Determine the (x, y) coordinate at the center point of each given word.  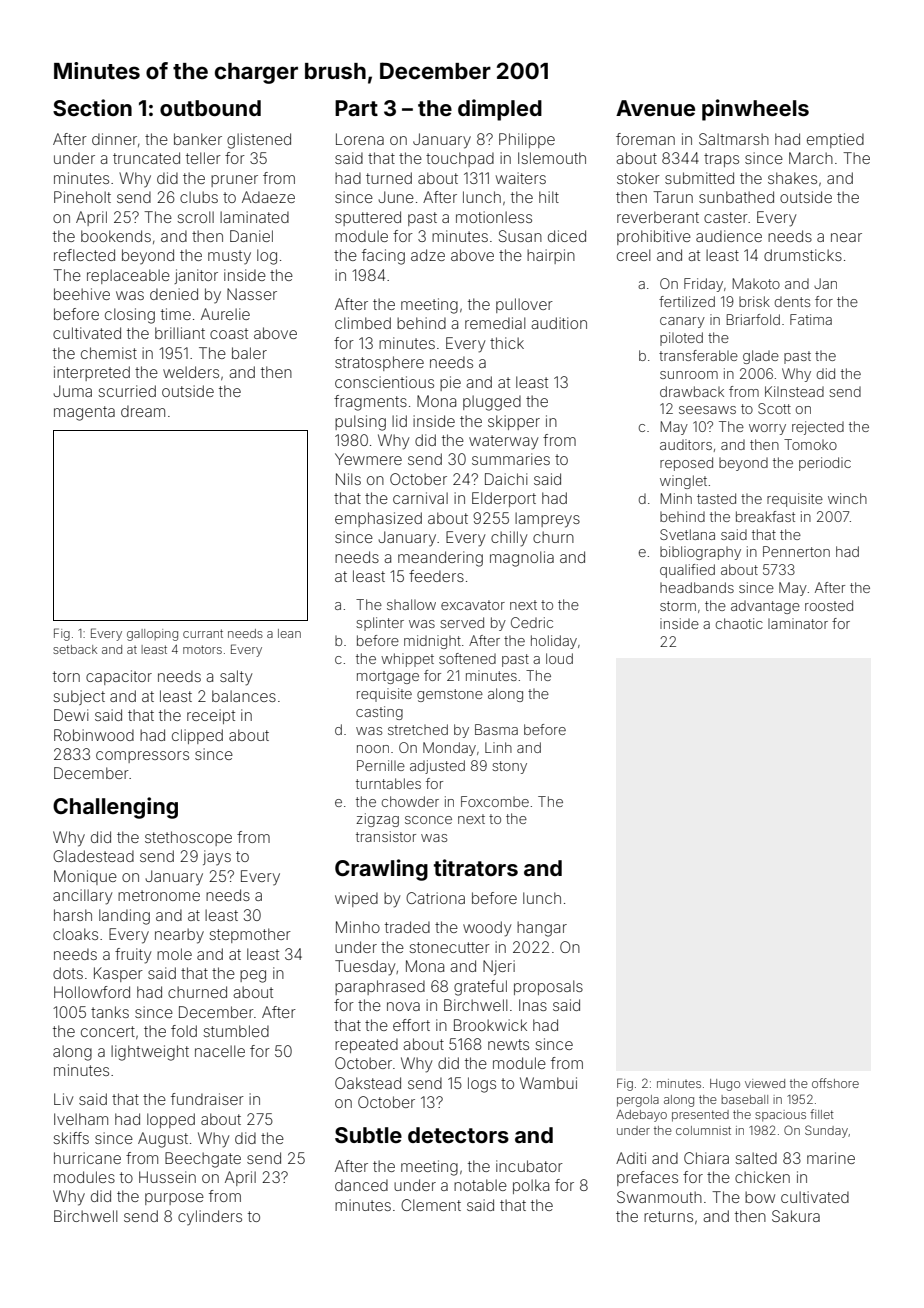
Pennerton (796, 551)
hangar (542, 929)
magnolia (522, 559)
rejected (818, 428)
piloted (681, 339)
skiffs (71, 1138)
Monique (85, 877)
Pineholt (82, 197)
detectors (458, 1135)
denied (174, 294)
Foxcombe (495, 801)
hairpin (551, 256)
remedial (495, 323)
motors (202, 649)
